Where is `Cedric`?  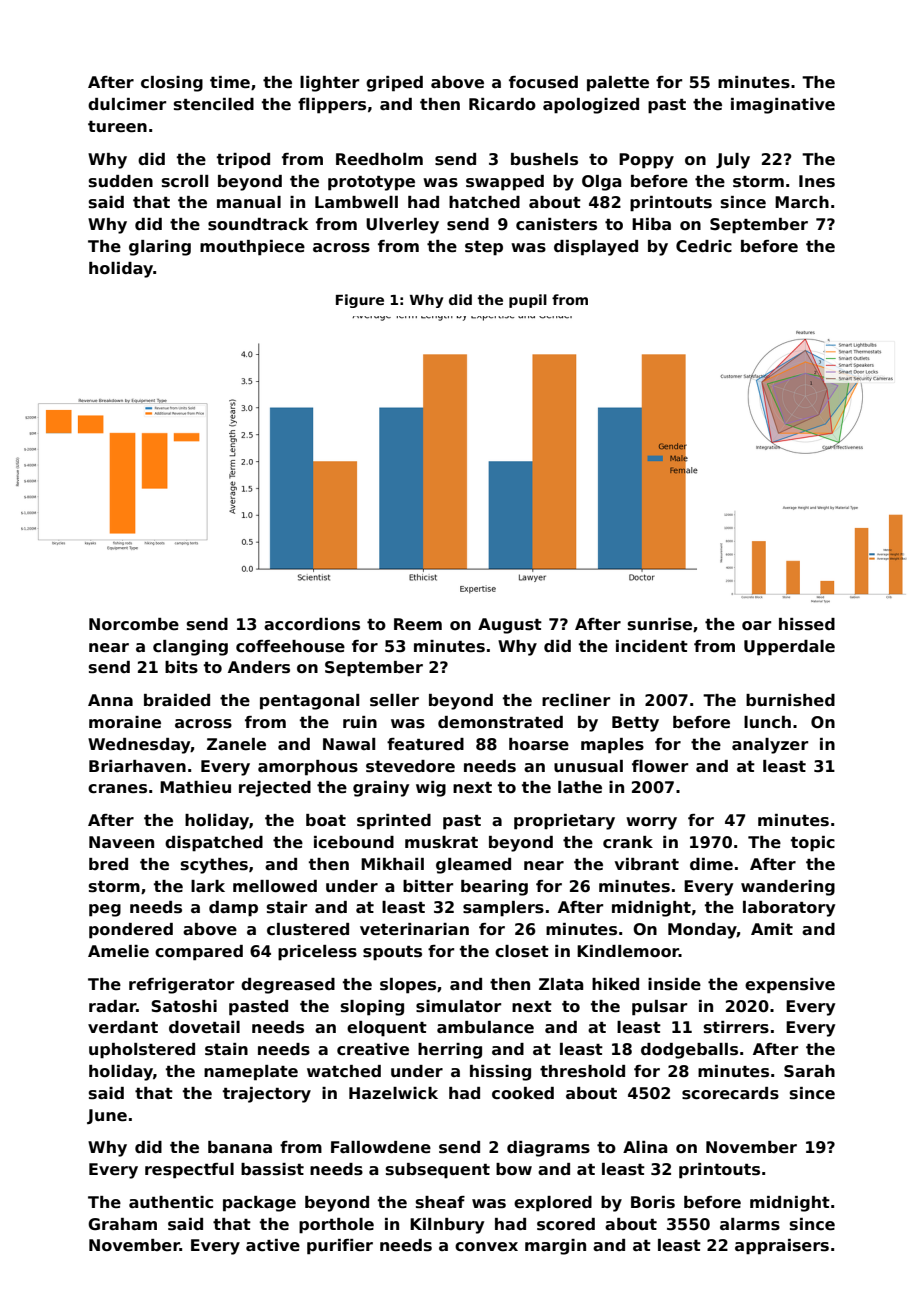 Cedric is located at coordinates (704, 246).
